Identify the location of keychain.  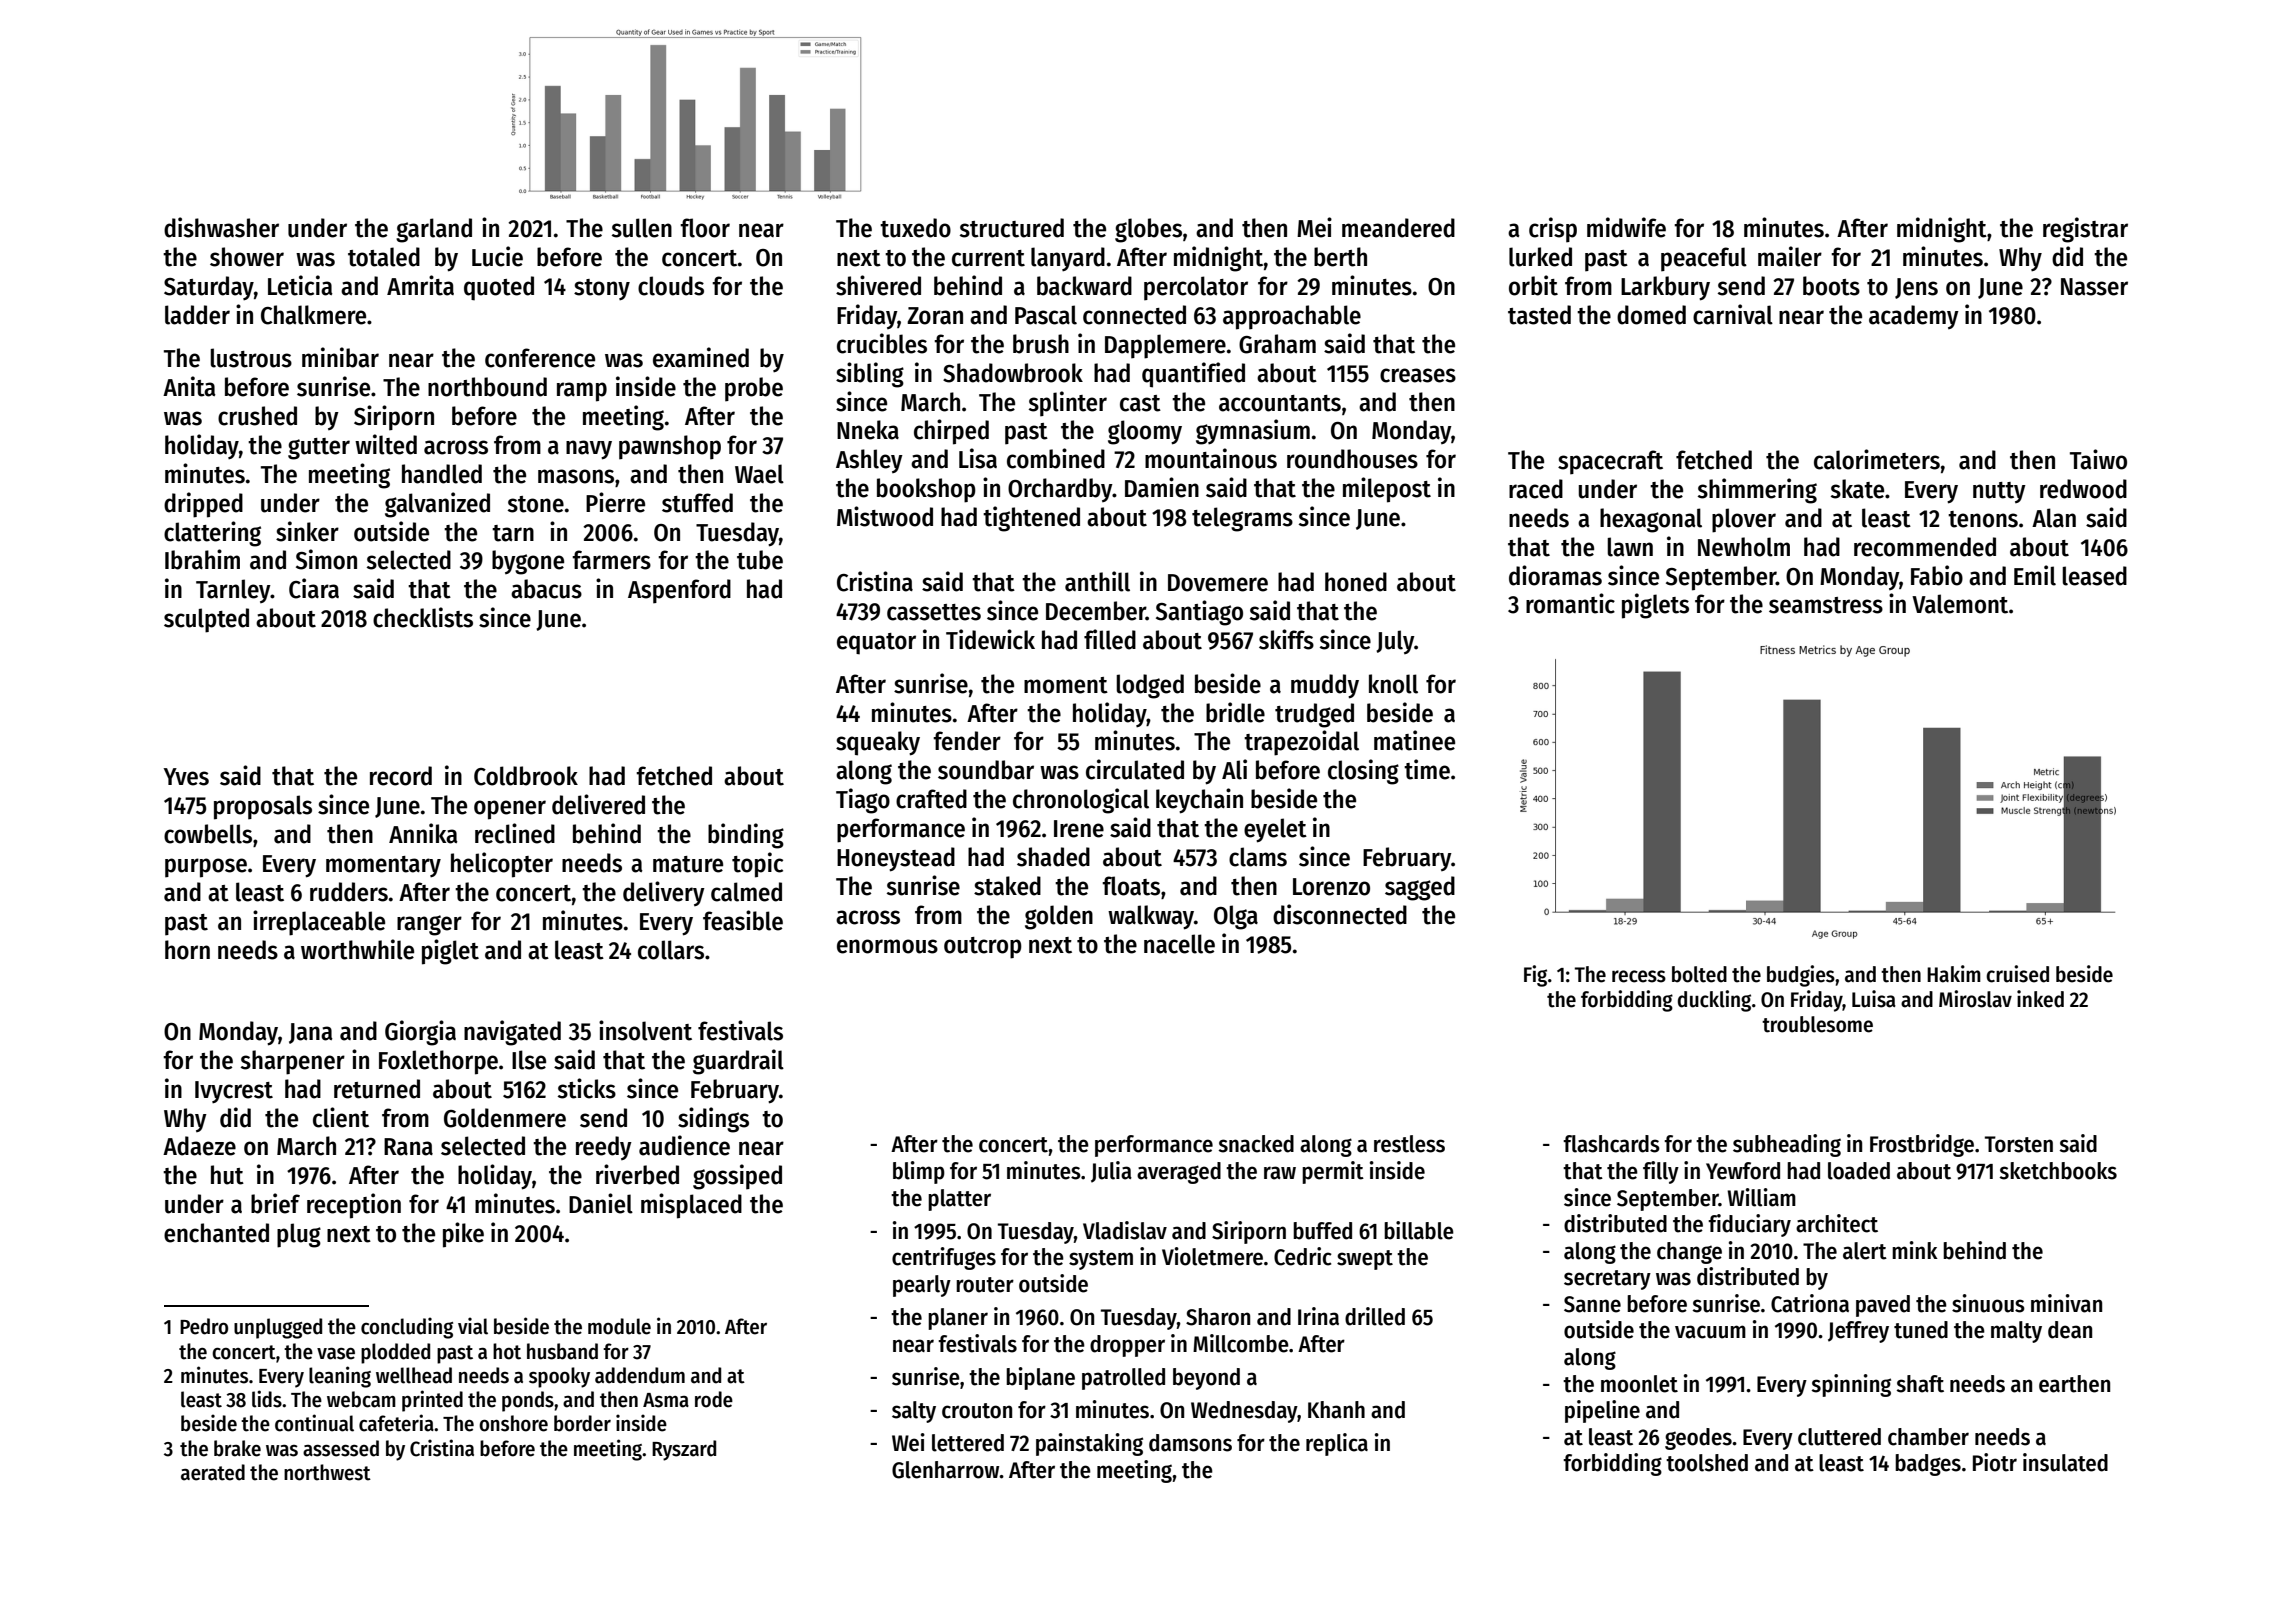
(1199, 801).
